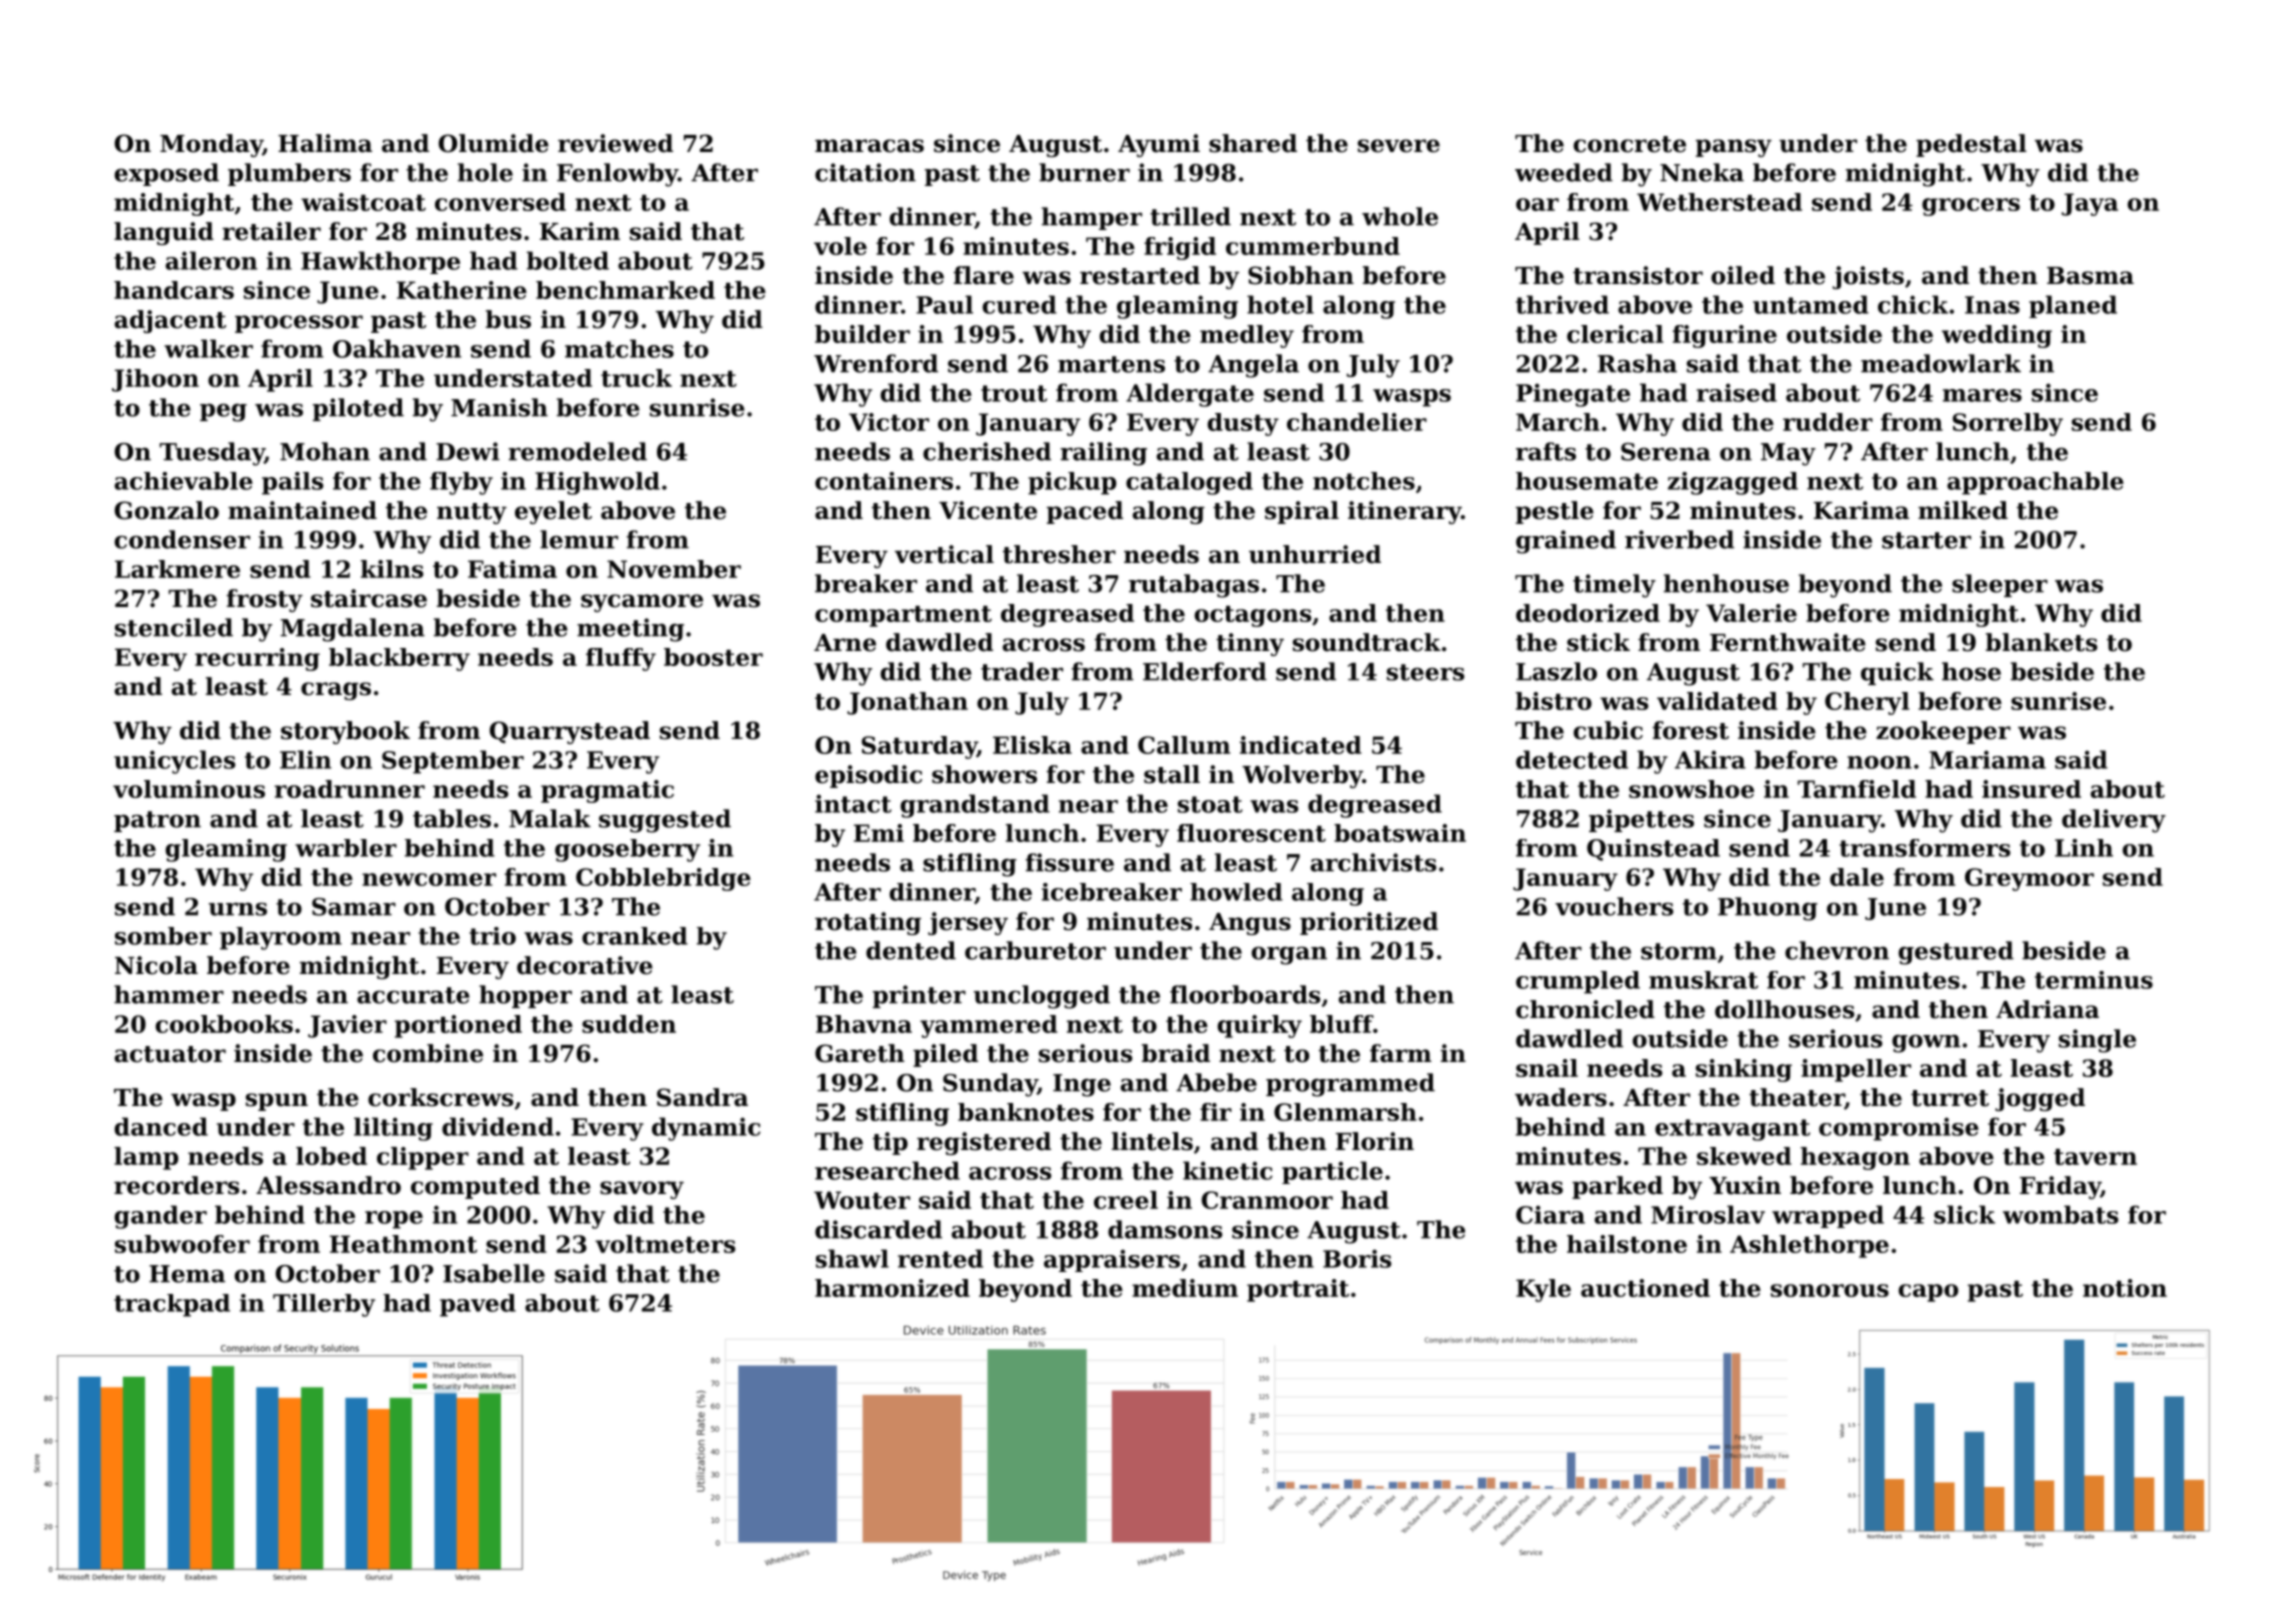 Image resolution: width=2282 pixels, height=1614 pixels. I want to click on hammer, so click(169, 994).
